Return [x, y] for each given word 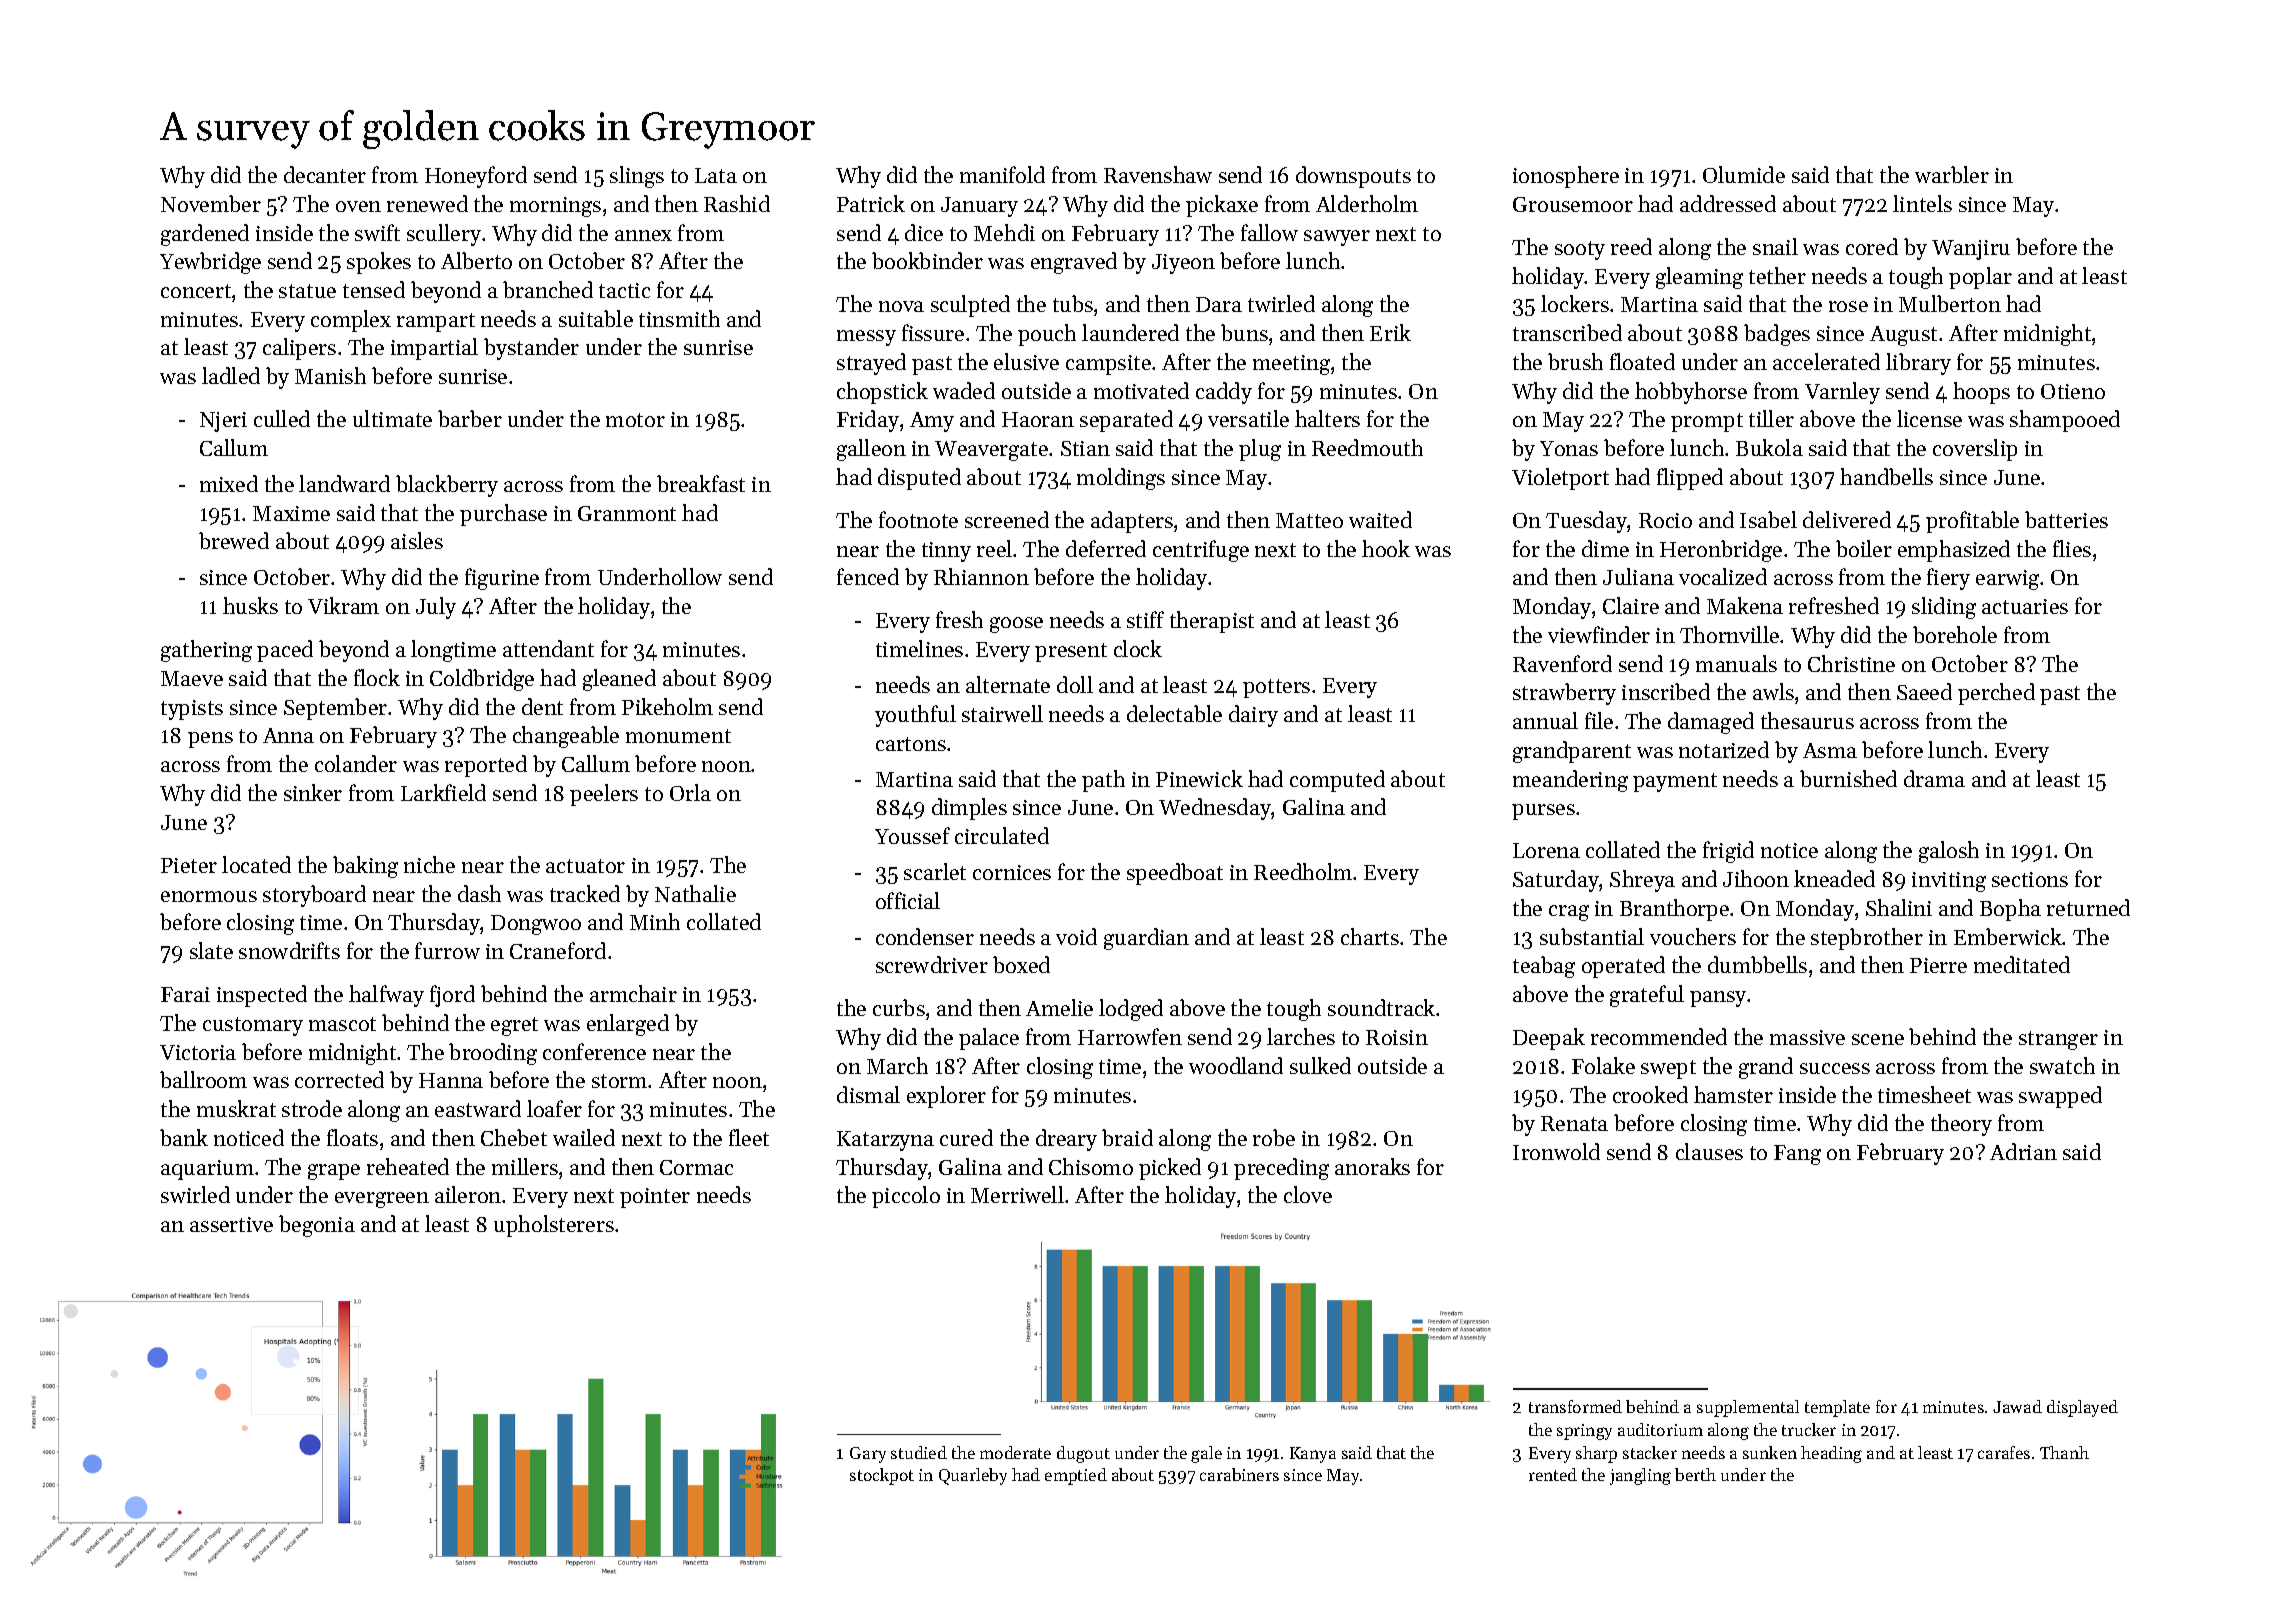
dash [479, 893]
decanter [325, 174]
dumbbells [1757, 964]
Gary [868, 1455]
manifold [1002, 174]
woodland [1236, 1065]
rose [1848, 306]
